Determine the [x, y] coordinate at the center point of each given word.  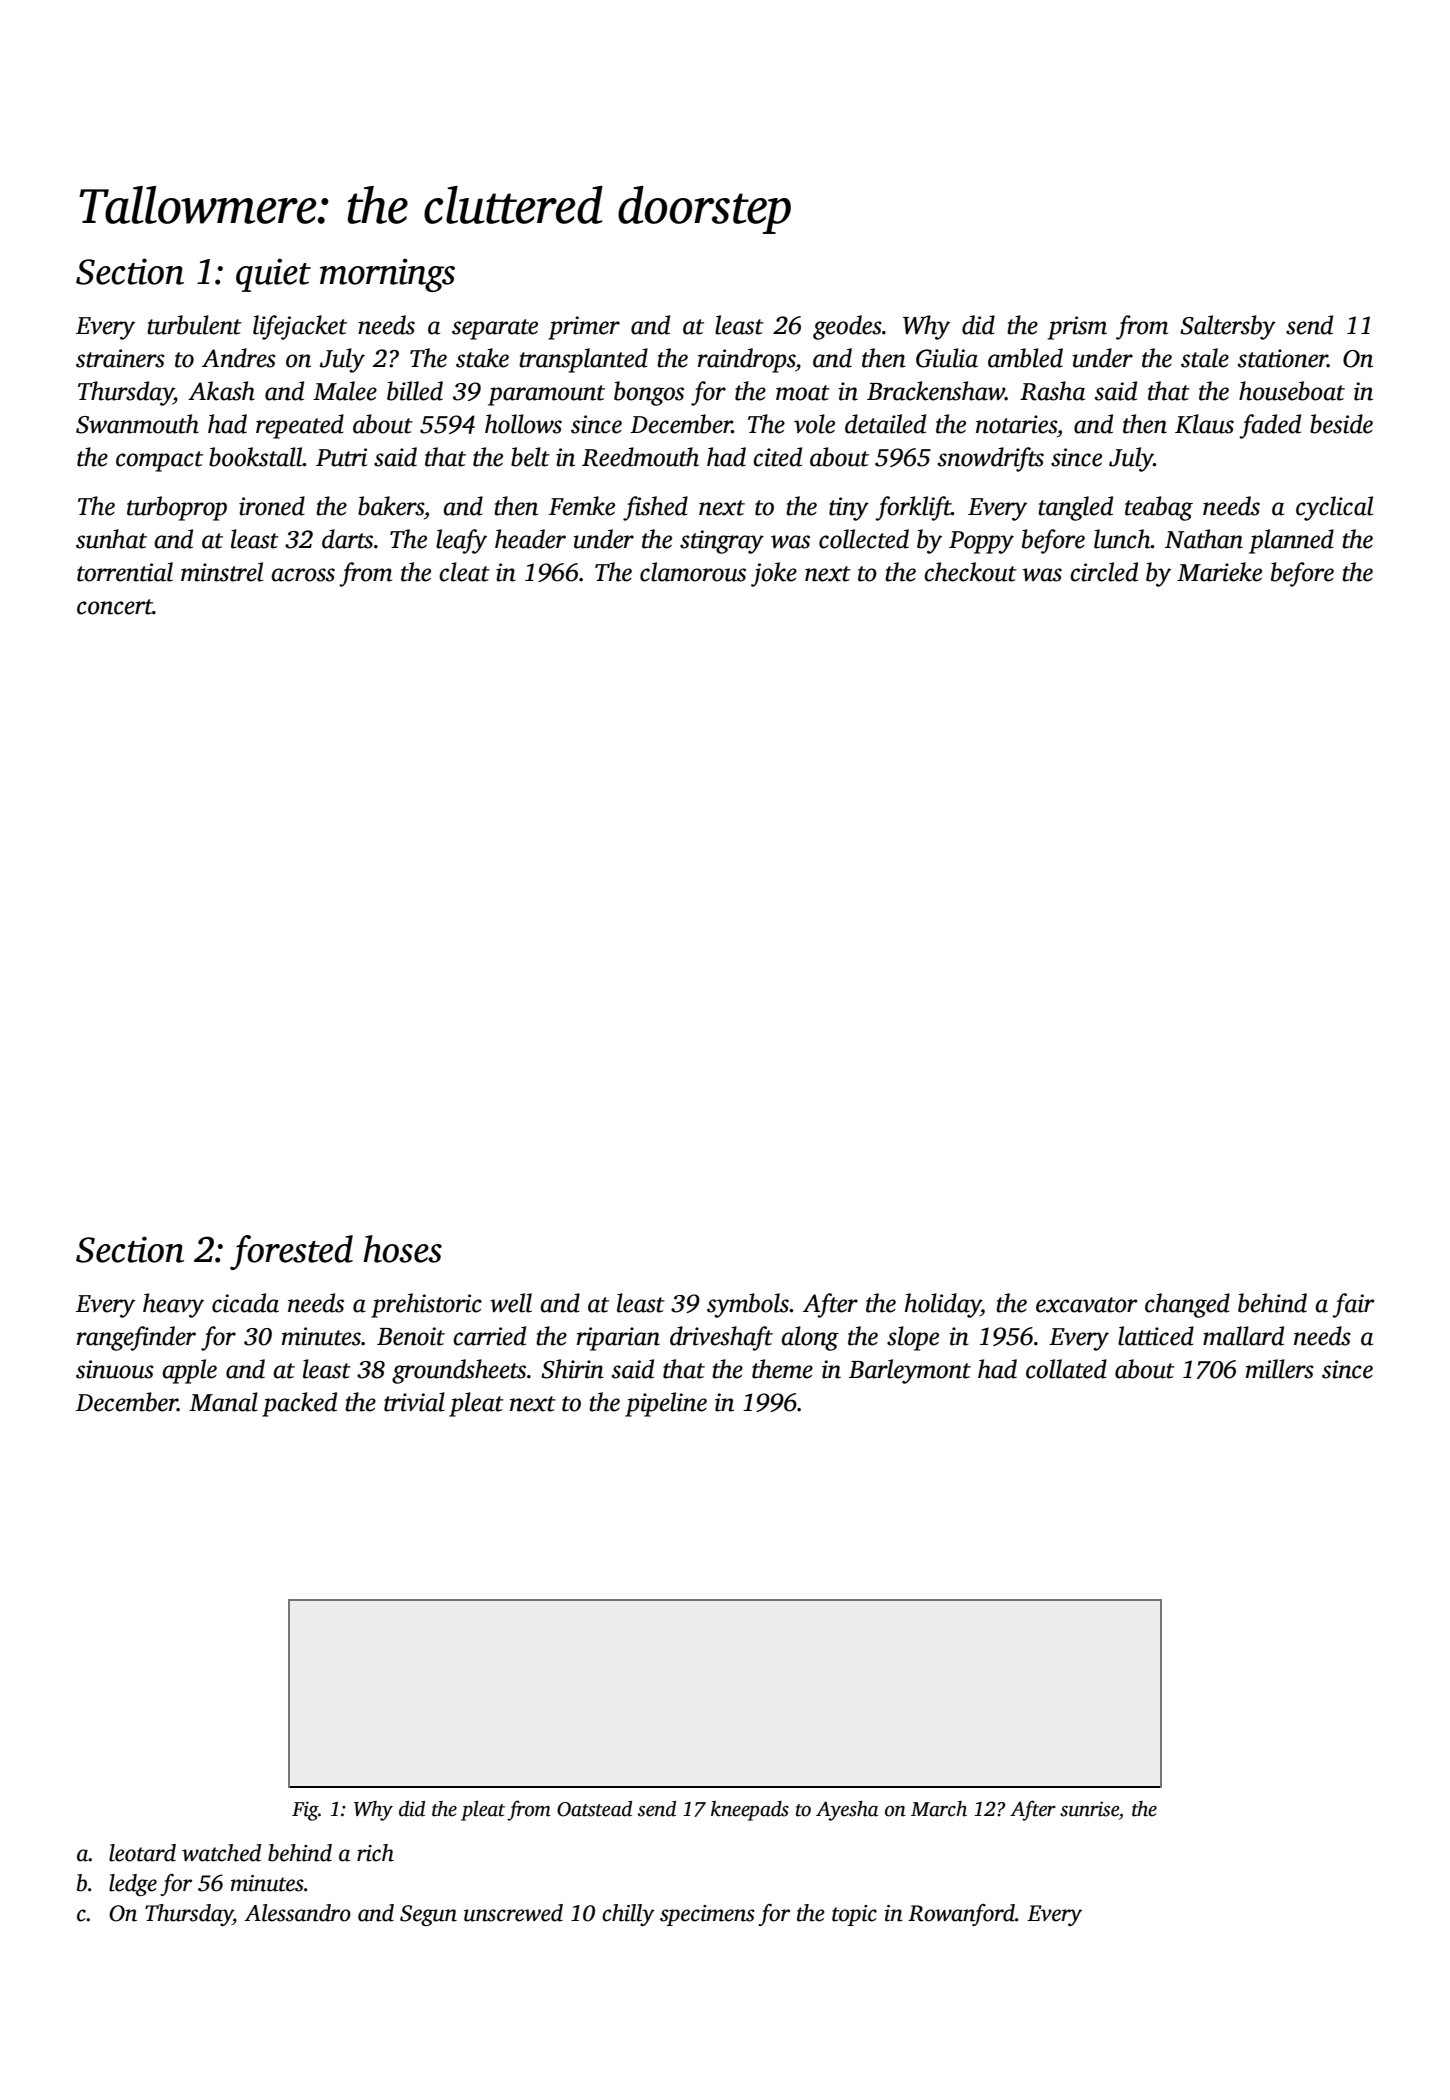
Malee [345, 391]
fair [1353, 1305]
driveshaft [721, 1338]
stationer [1283, 358]
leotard [142, 1853]
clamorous [693, 572]
